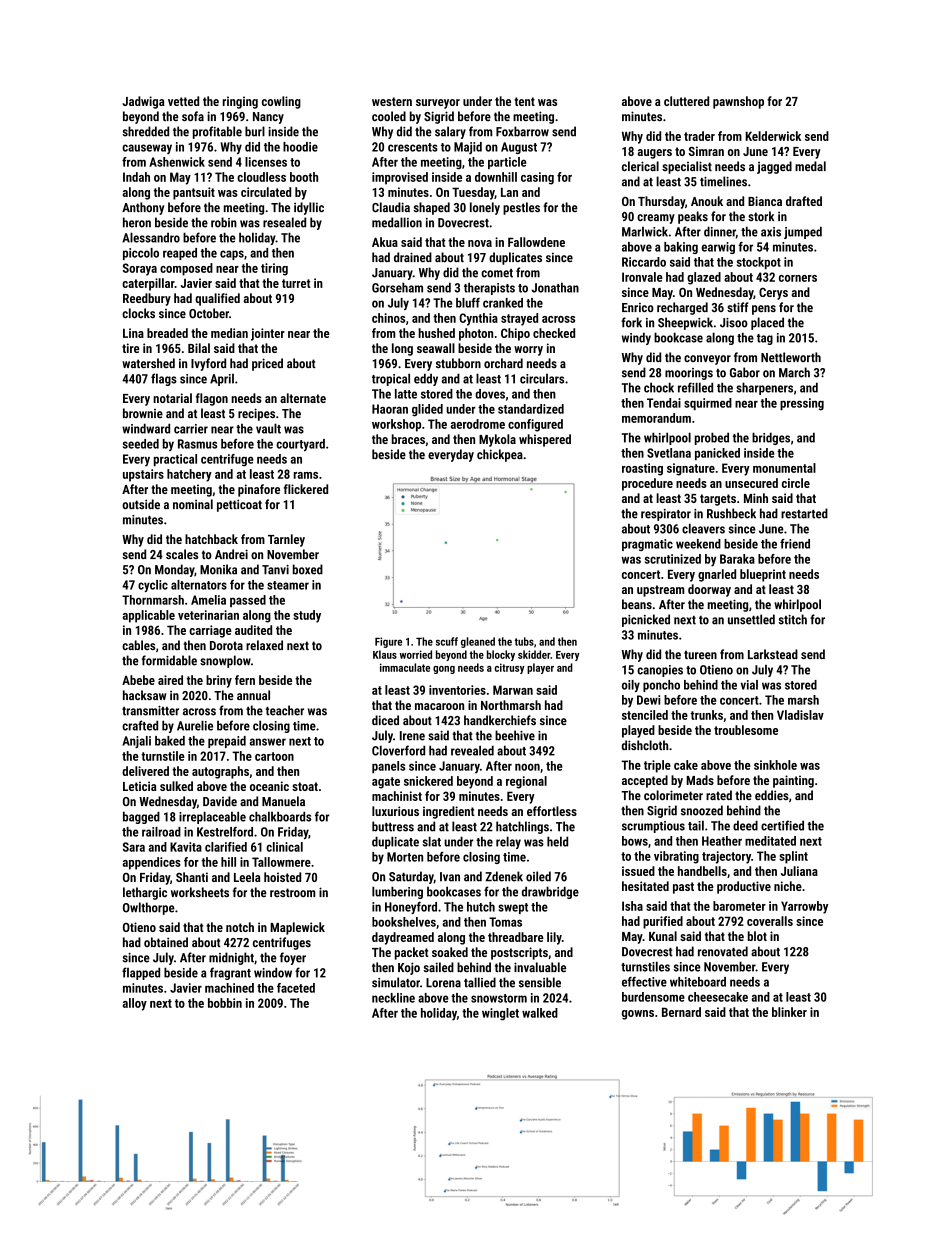  I want to click on lily, so click(554, 938).
